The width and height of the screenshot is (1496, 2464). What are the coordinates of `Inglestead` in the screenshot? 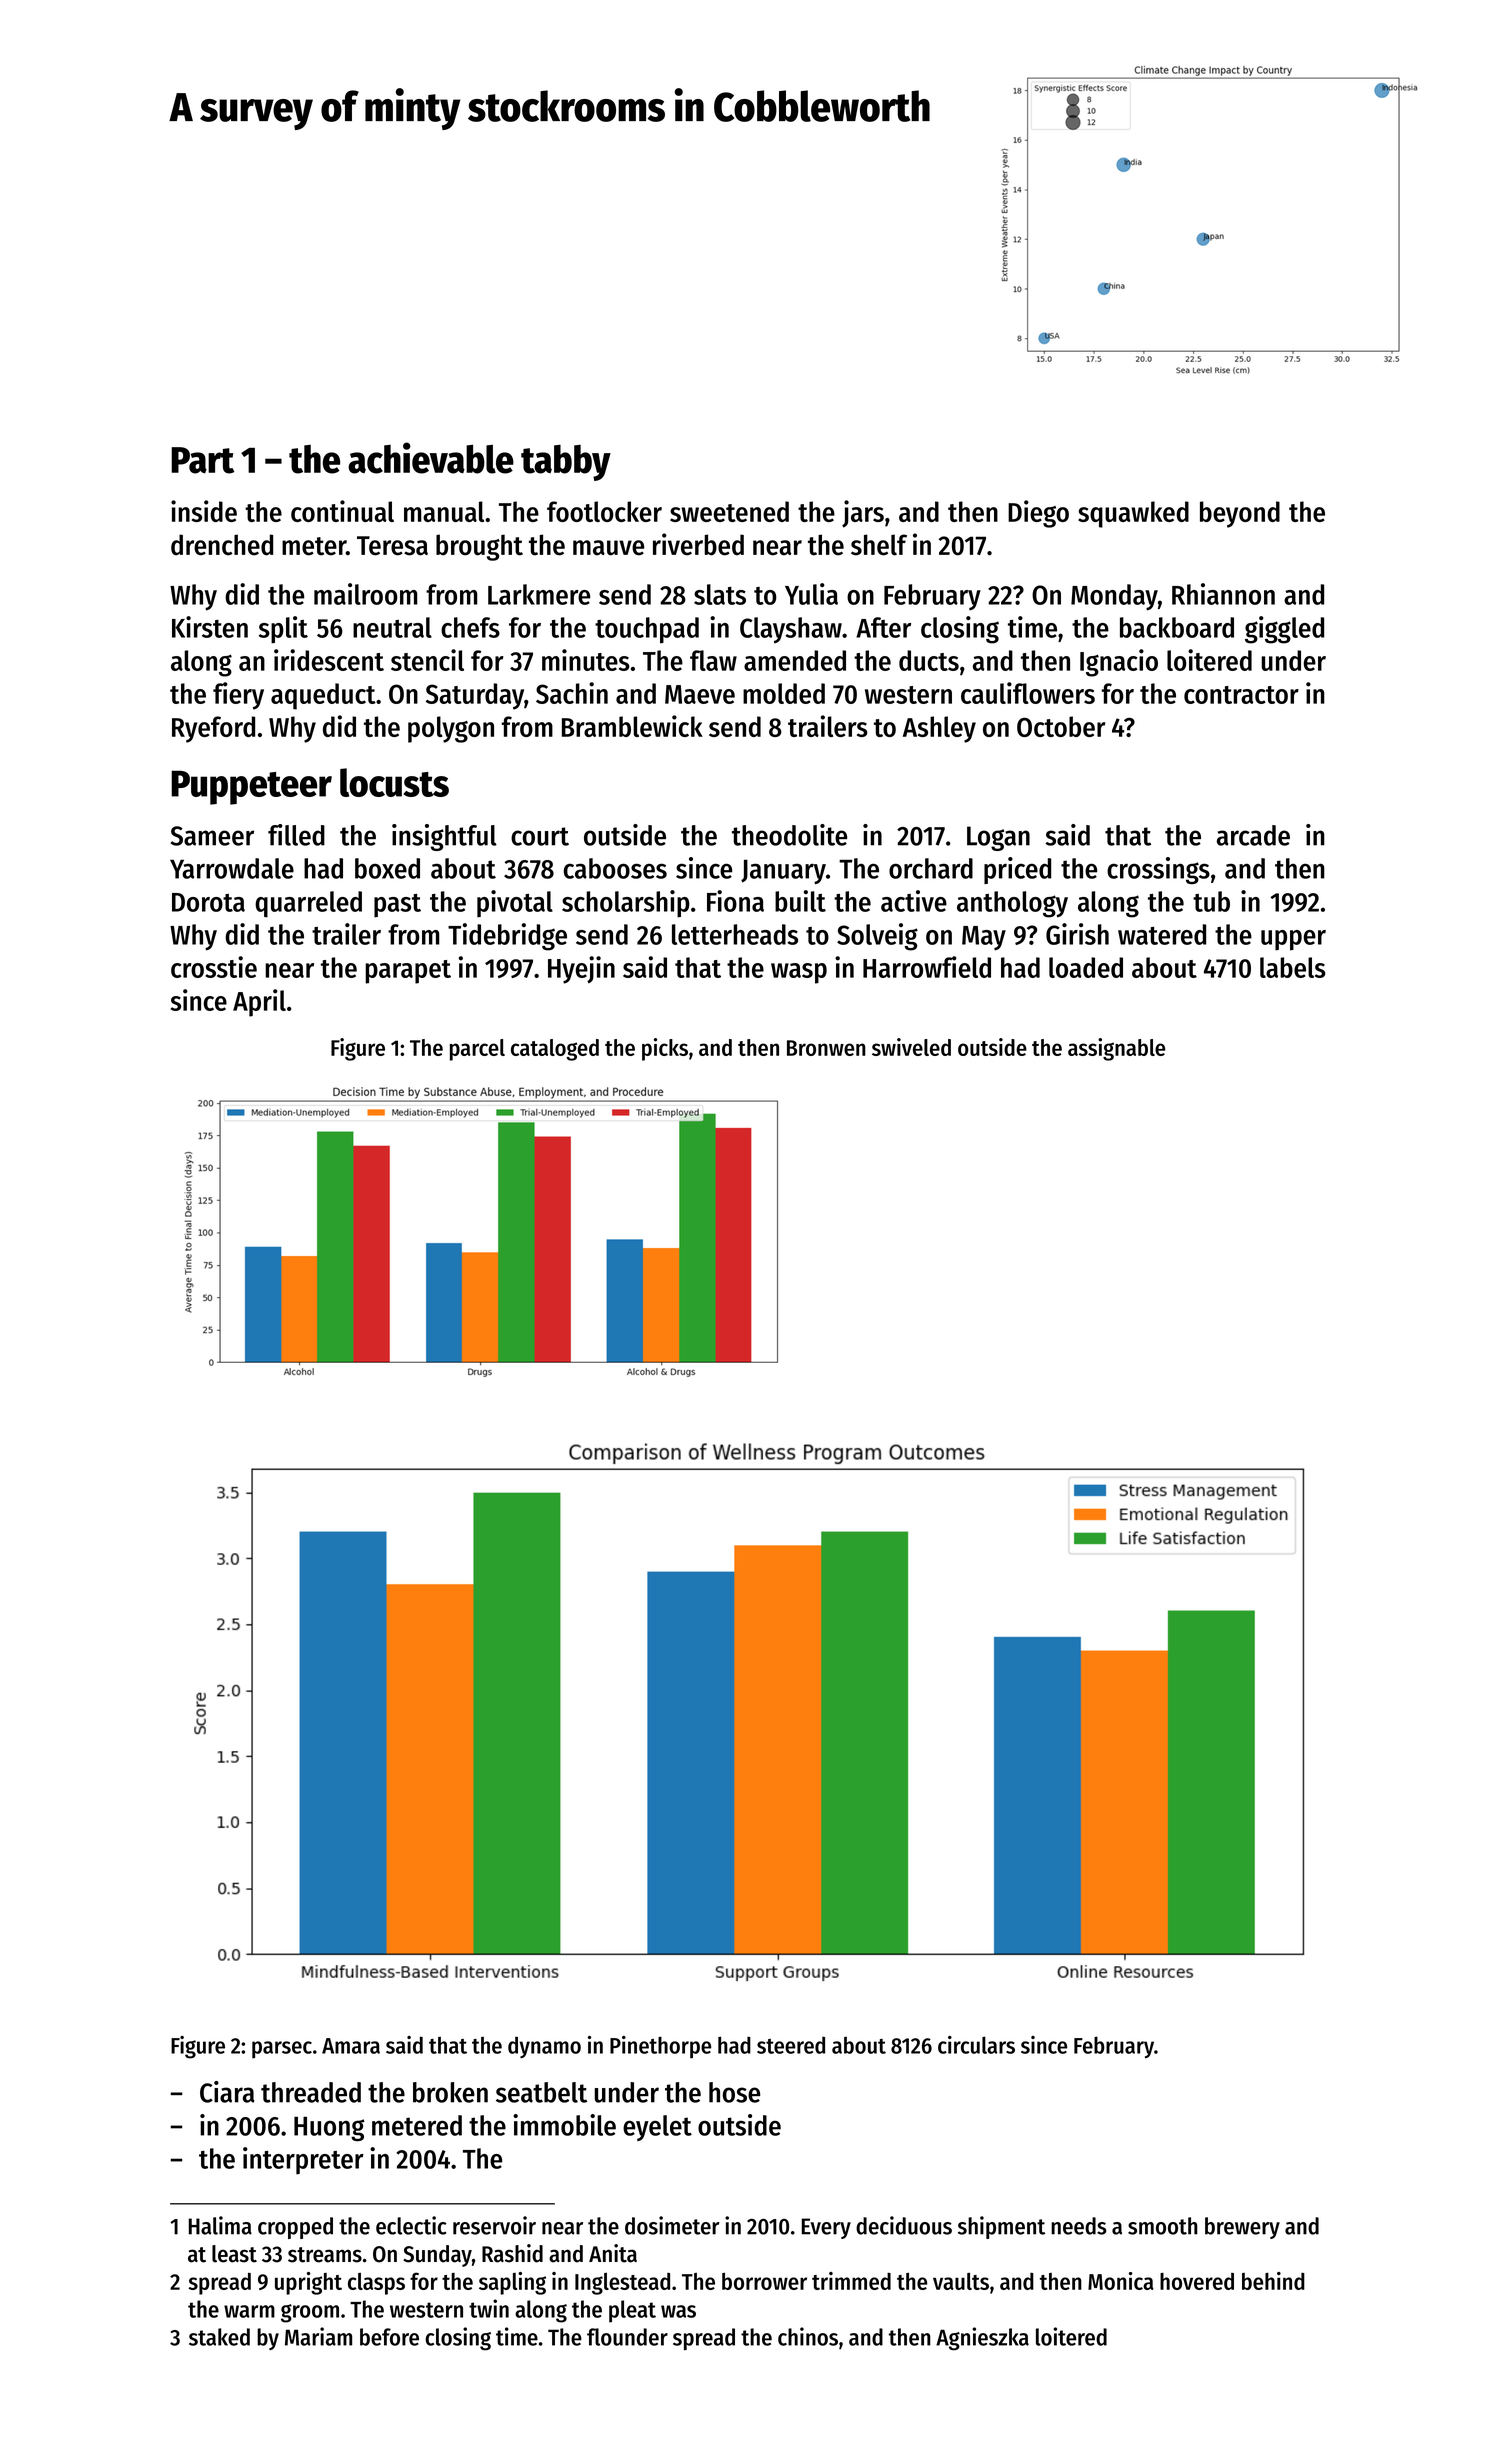 It's located at (622, 2284).
